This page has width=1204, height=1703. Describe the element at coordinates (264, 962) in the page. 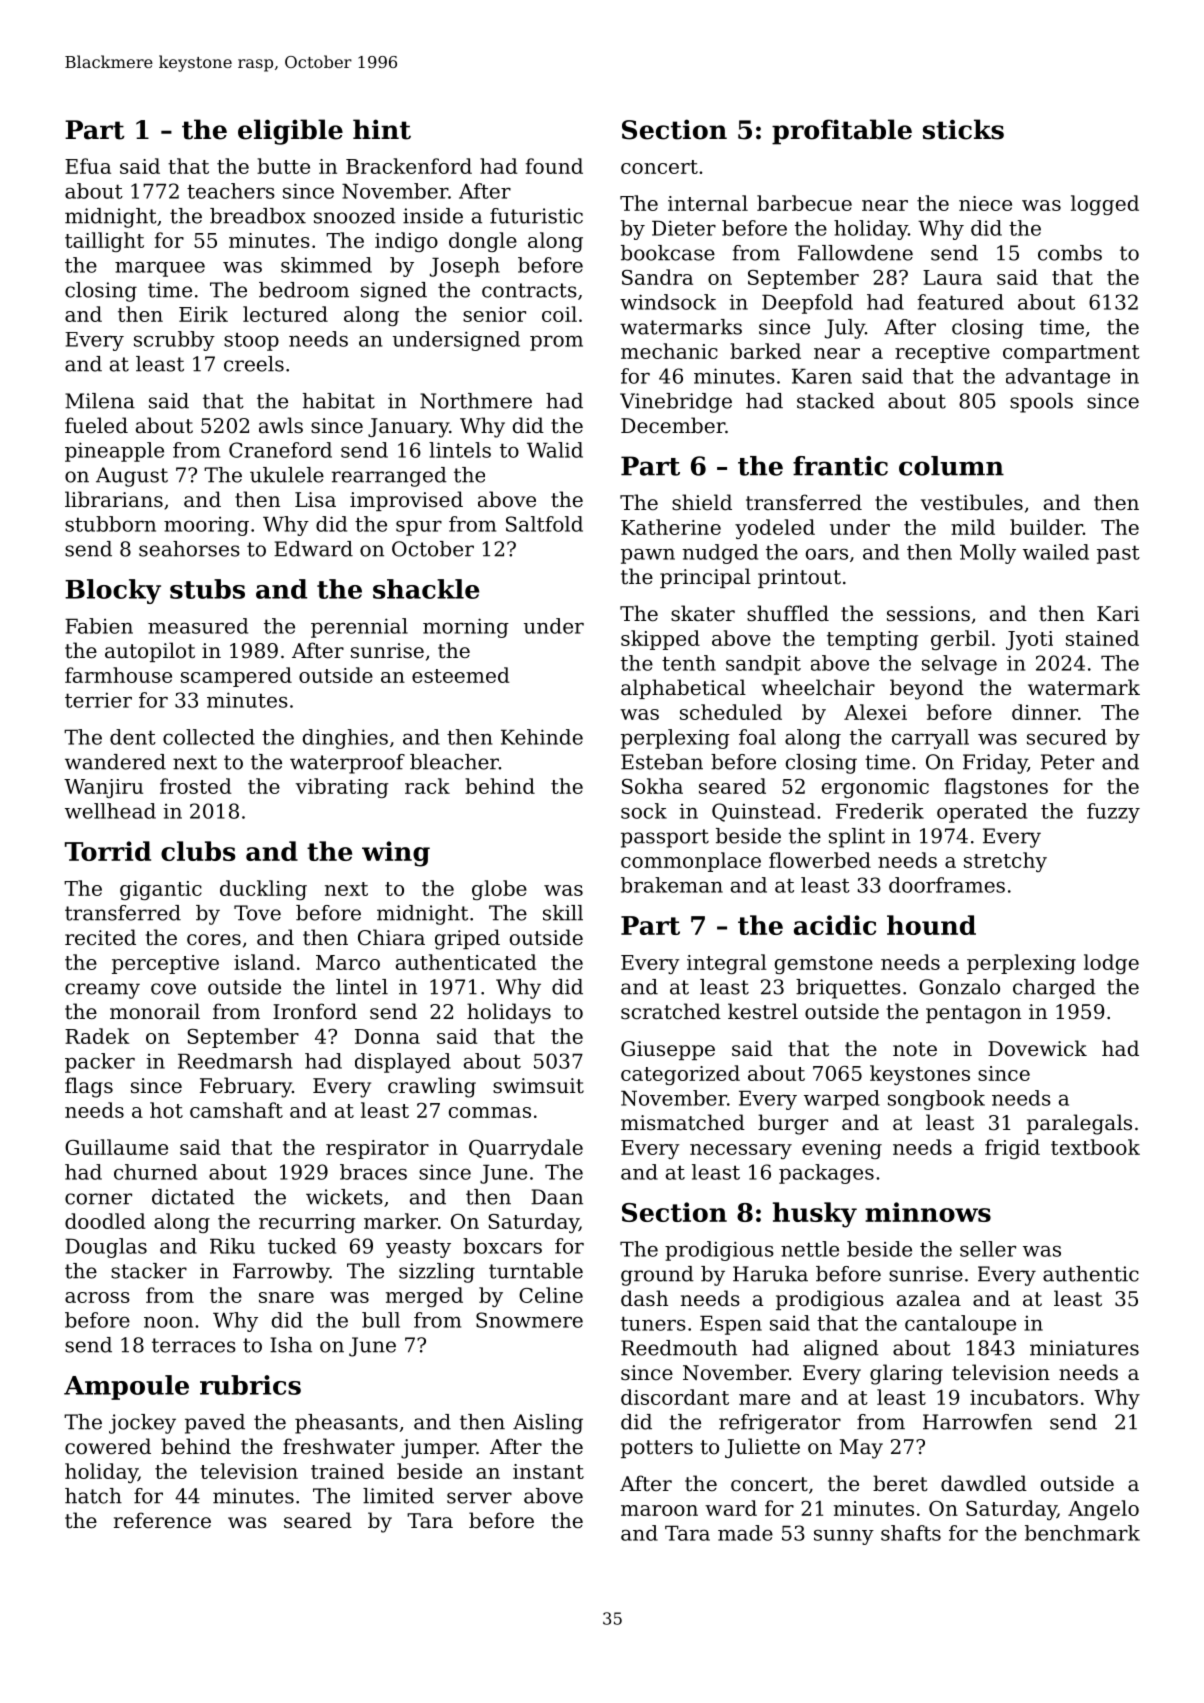

I see `island` at that location.
